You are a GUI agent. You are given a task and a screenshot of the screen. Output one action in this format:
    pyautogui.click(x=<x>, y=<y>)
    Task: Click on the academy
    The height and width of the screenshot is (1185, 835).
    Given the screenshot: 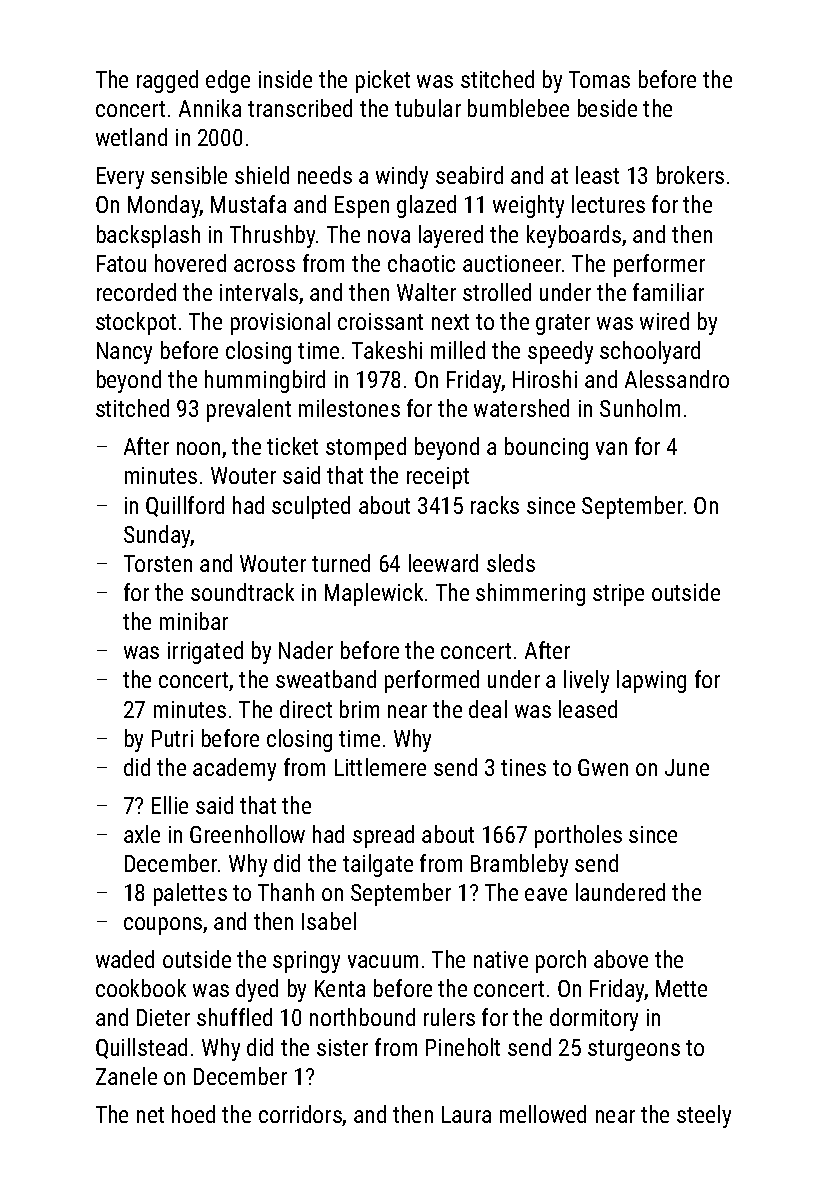 What is the action you would take?
    pyautogui.click(x=234, y=769)
